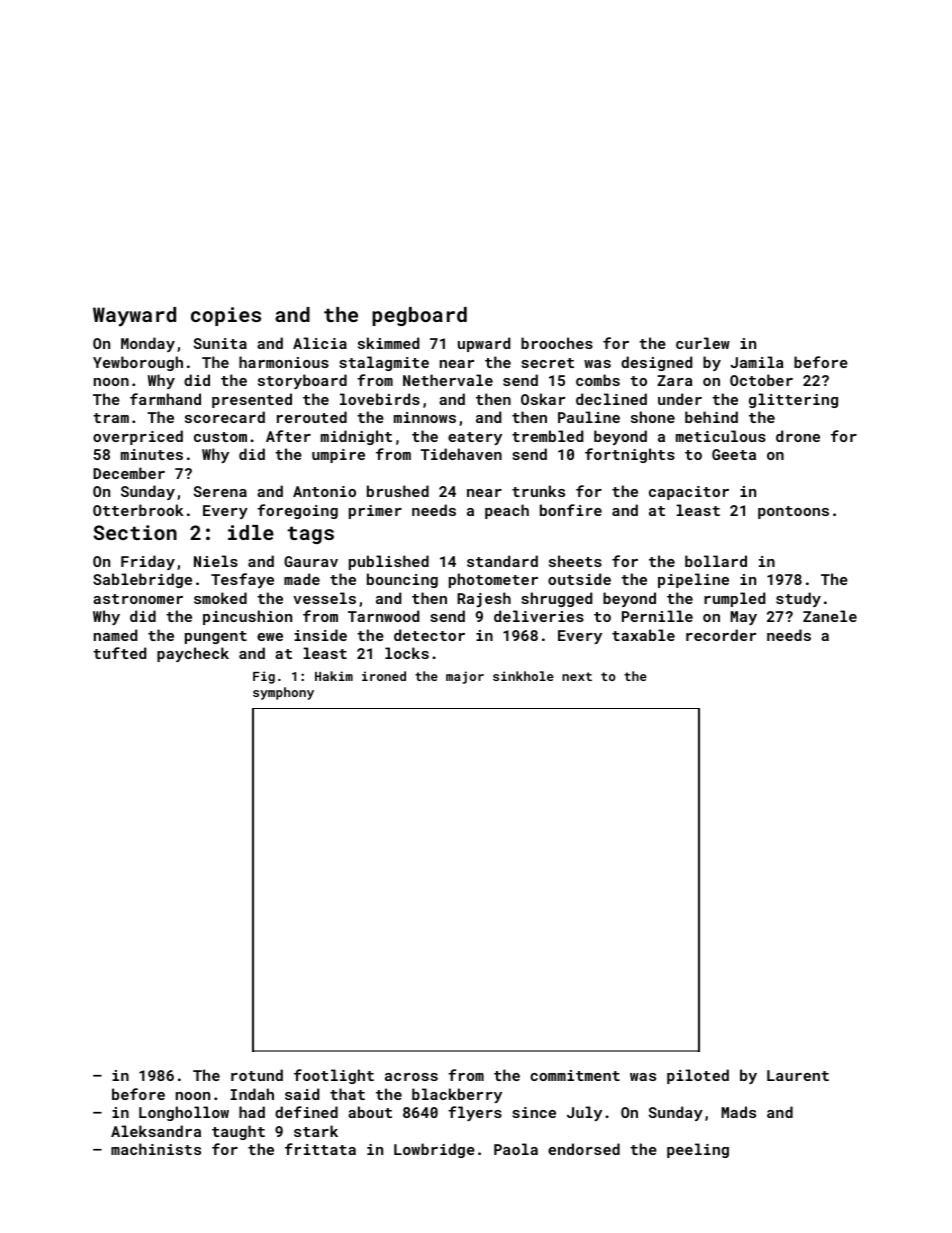 The image size is (952, 1233). Describe the element at coordinates (419, 316) in the document. I see `pegboard` at that location.
